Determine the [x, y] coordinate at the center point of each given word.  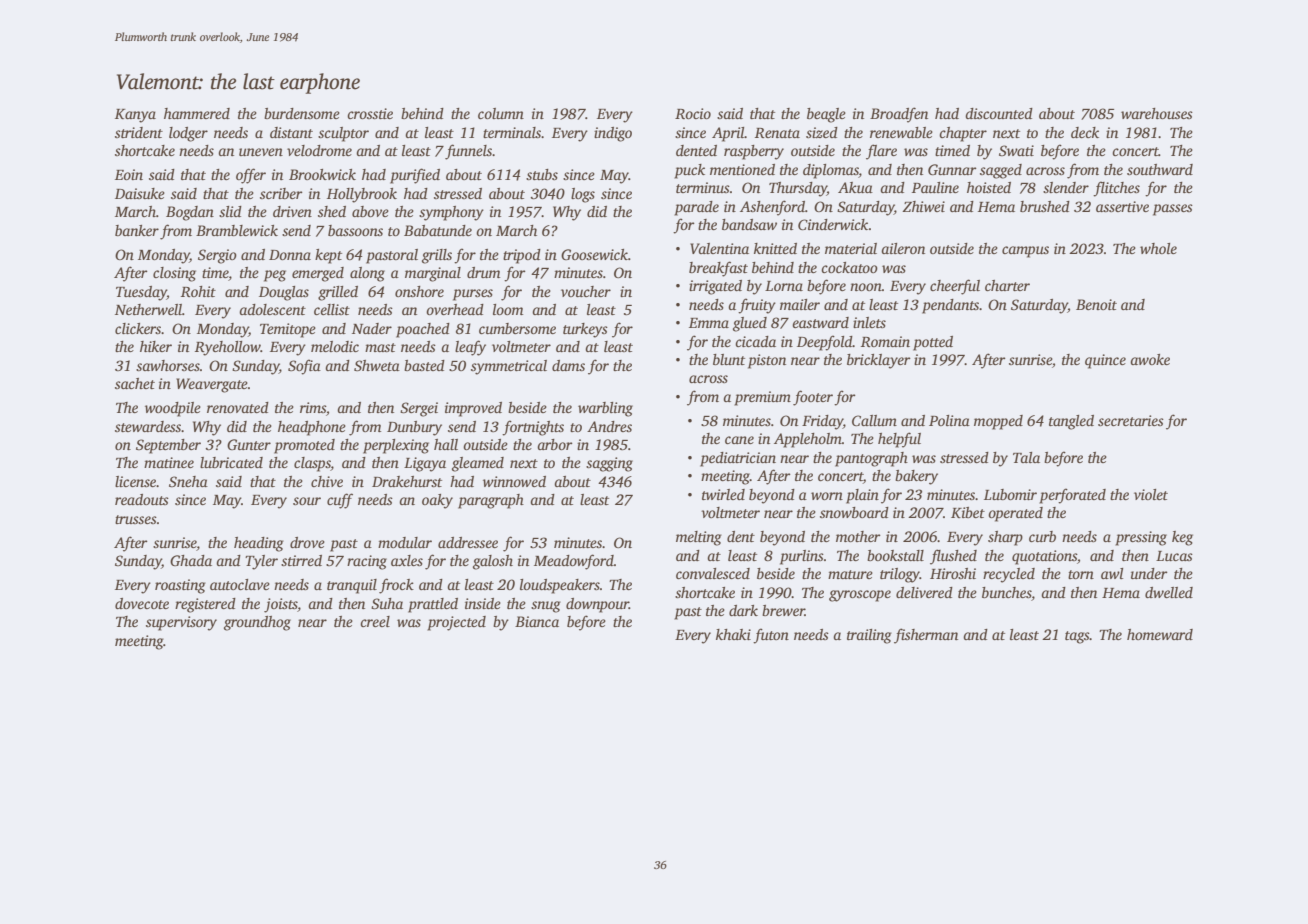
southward [1160, 169]
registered [205, 605]
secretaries [1131, 420]
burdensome [302, 113]
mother [858, 536]
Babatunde [438, 230]
